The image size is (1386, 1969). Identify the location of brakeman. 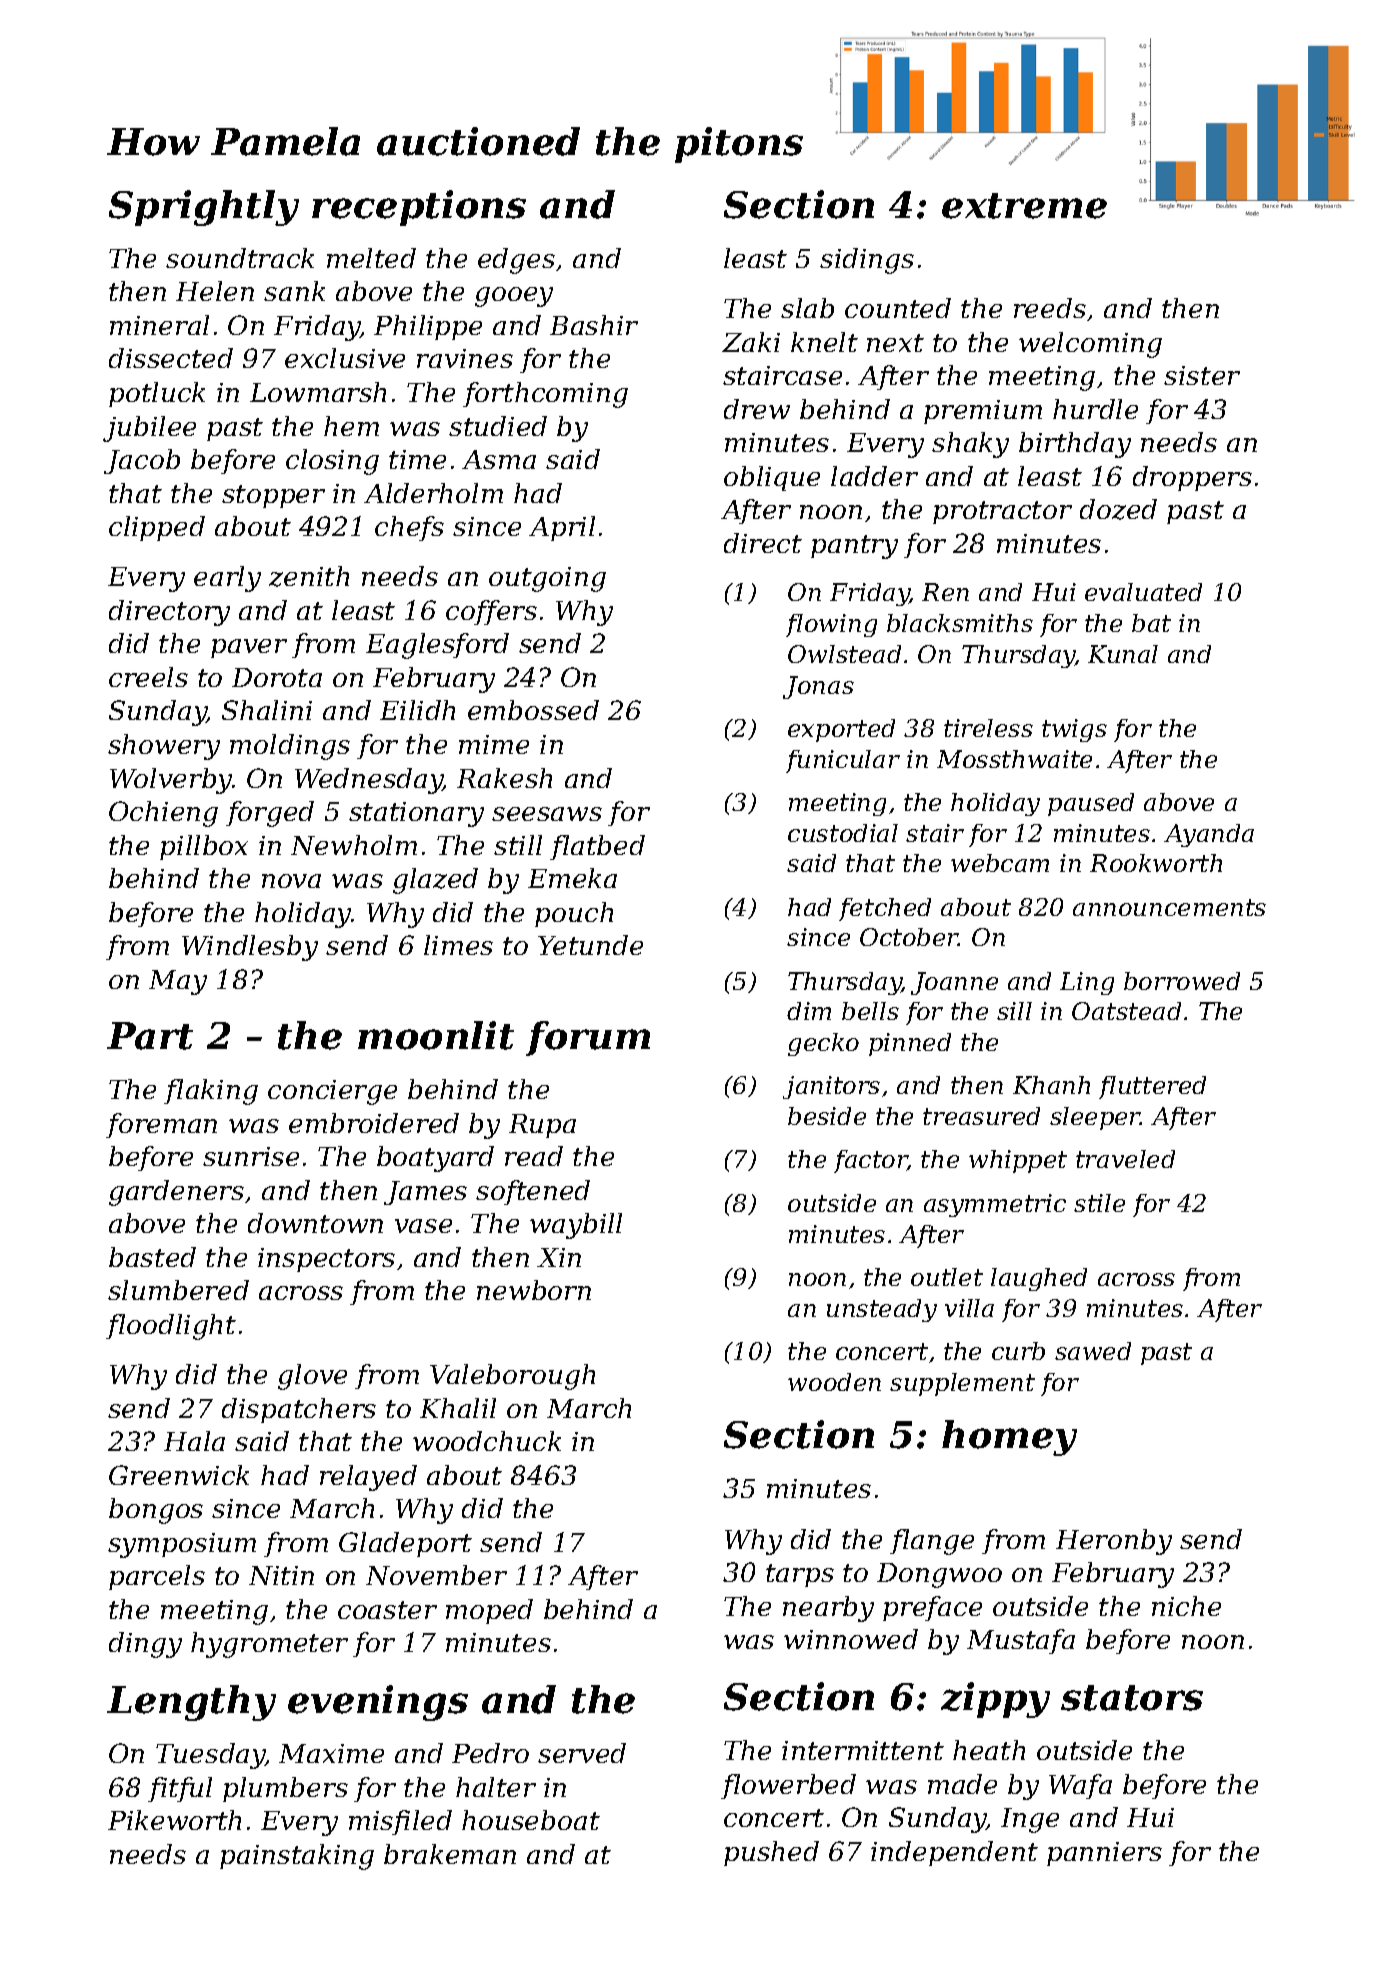
(450, 1854).
